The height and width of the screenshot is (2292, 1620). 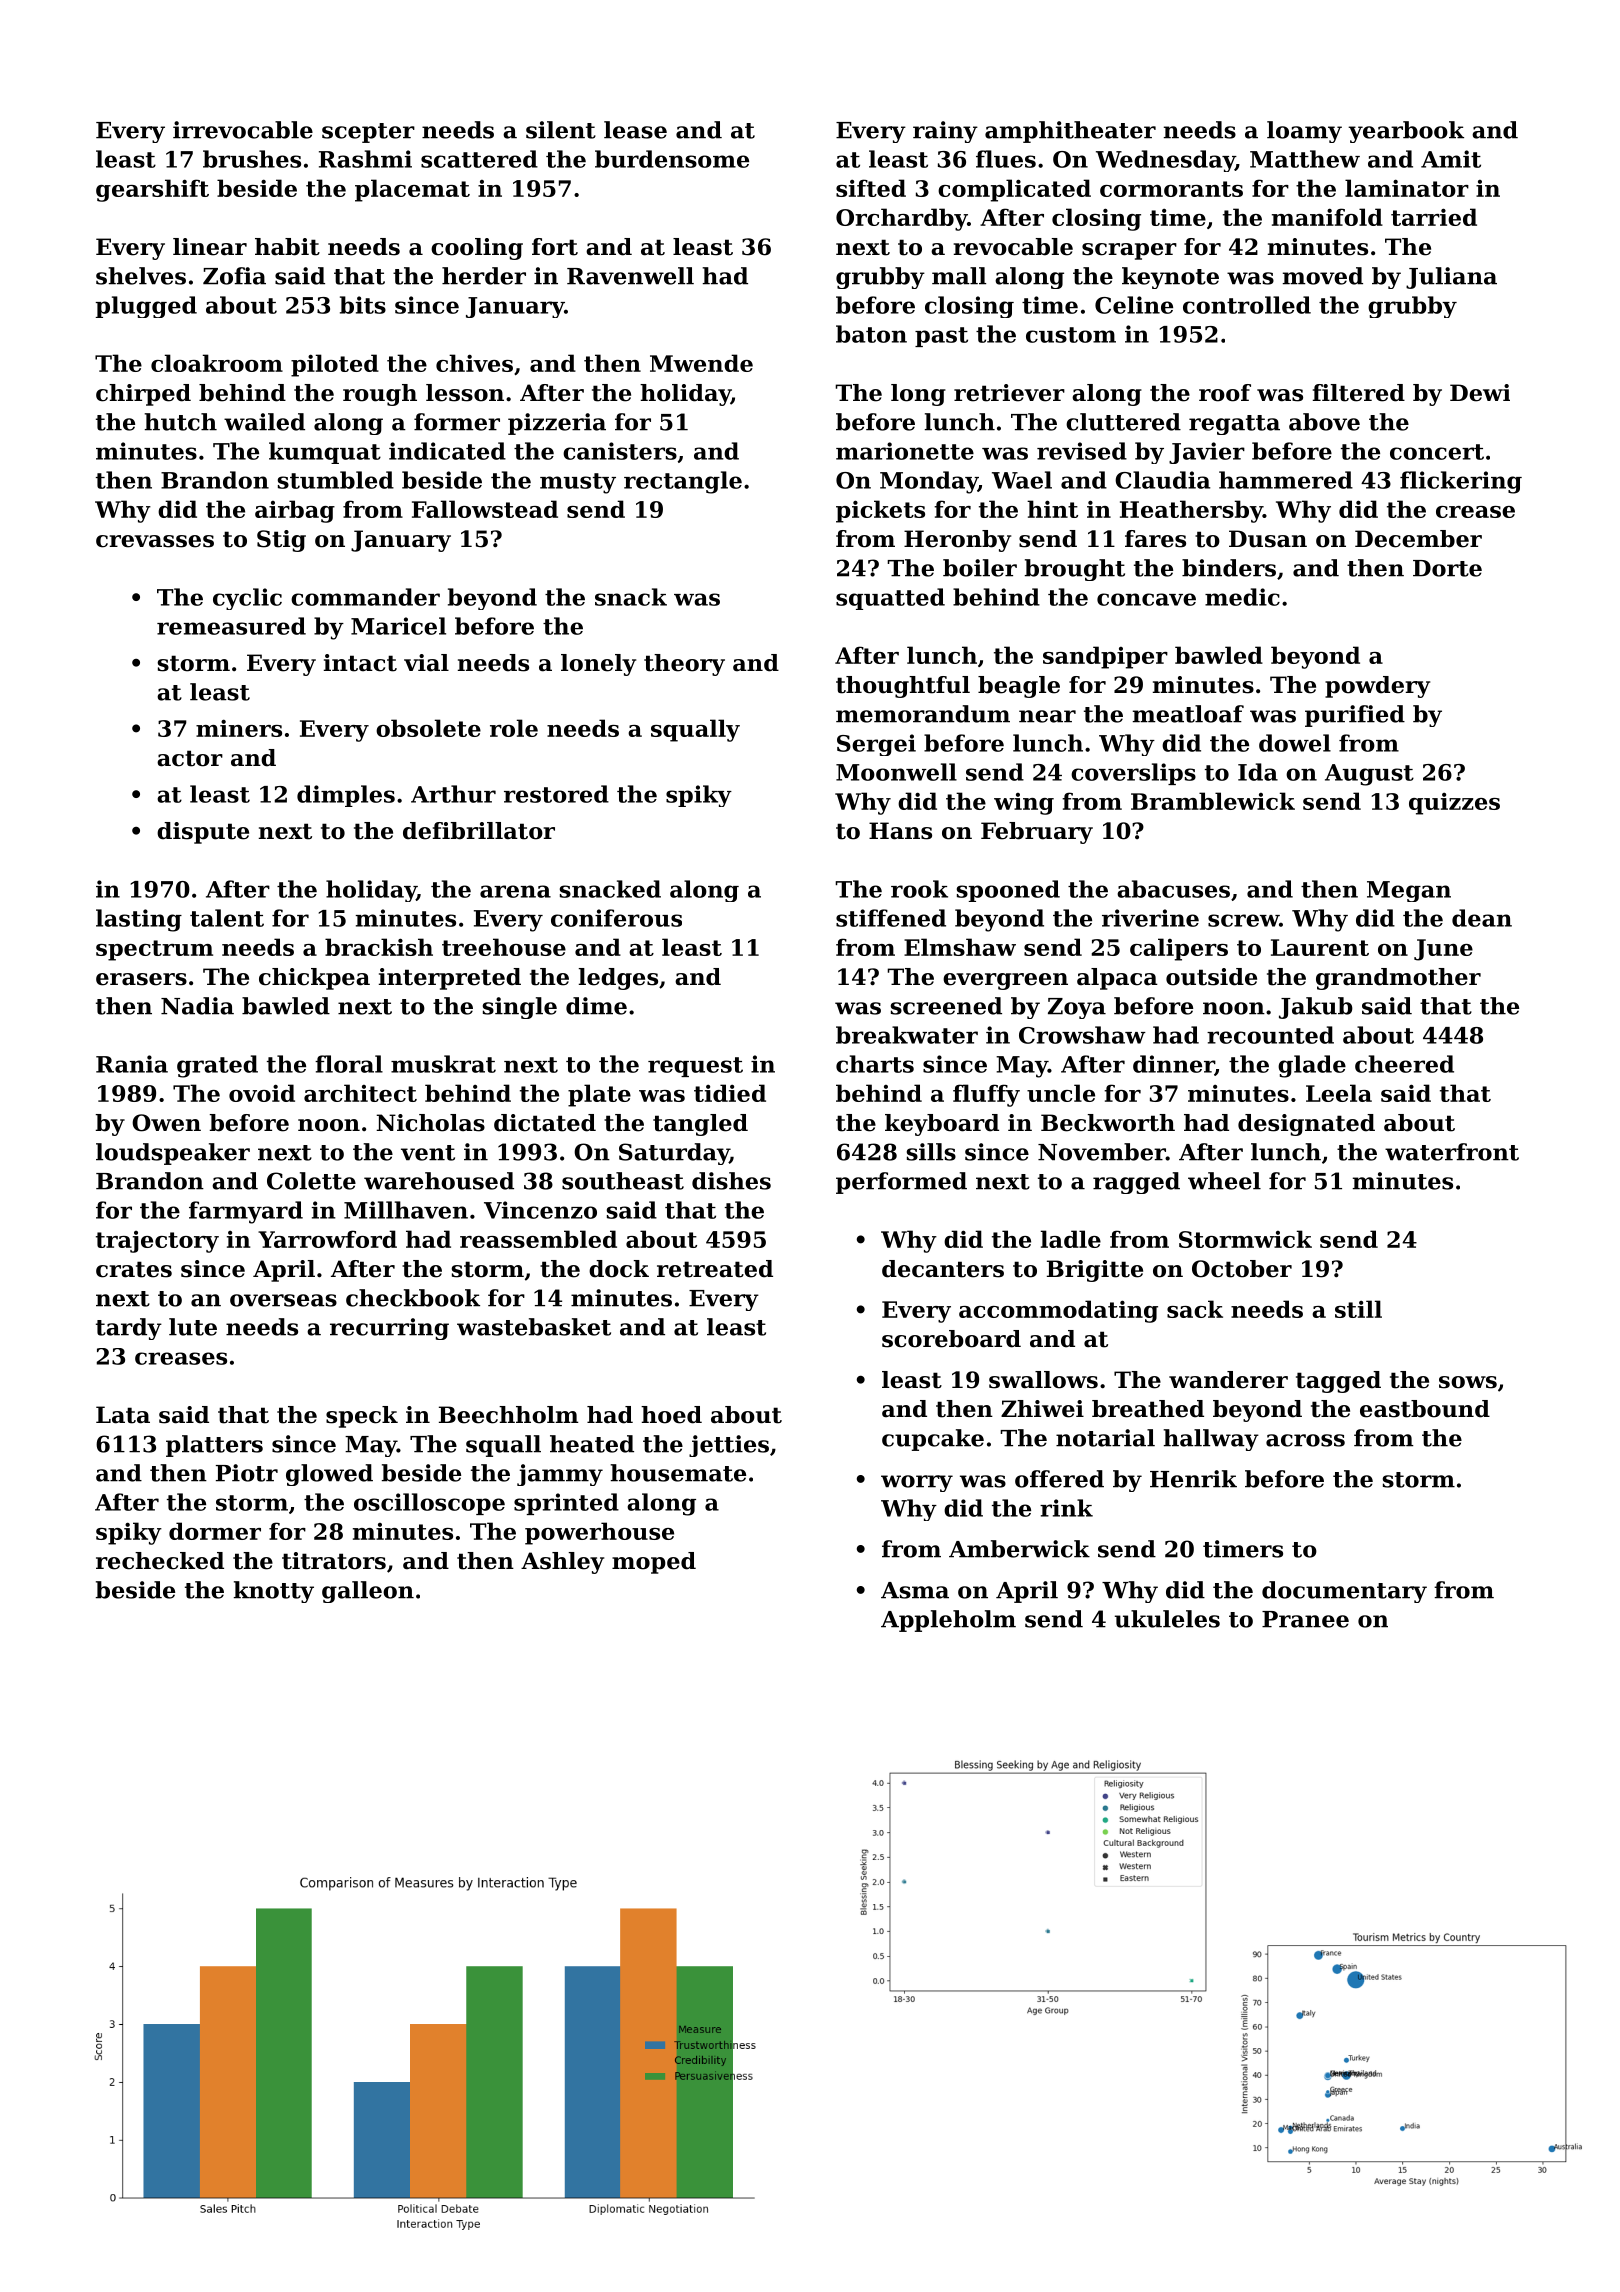 What do you see at coordinates (123, 1415) in the screenshot?
I see `Lata` at bounding box center [123, 1415].
